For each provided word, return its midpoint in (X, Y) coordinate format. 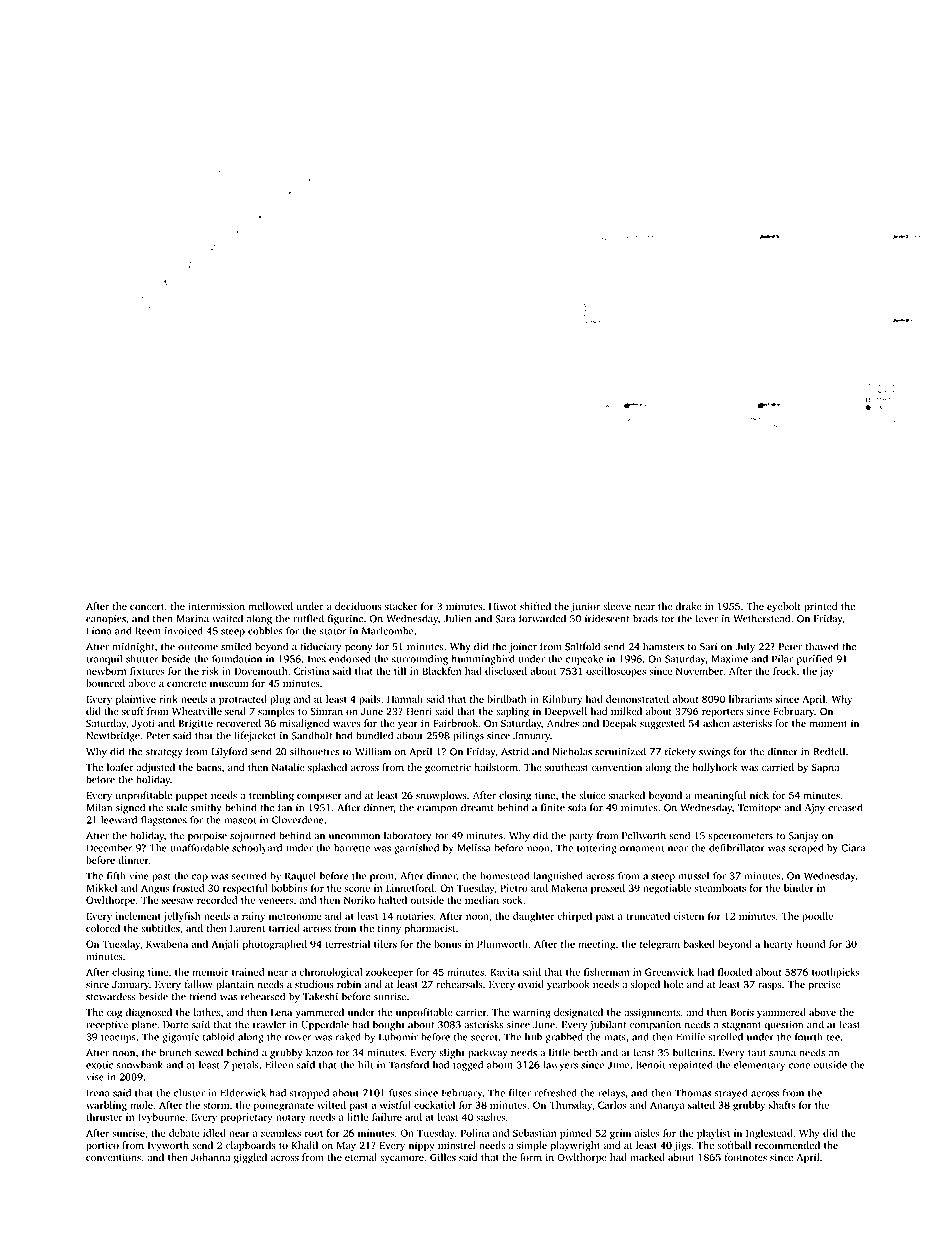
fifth (116, 875)
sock (512, 900)
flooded (735, 972)
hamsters (663, 646)
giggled (250, 1158)
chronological (331, 973)
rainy (253, 917)
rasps (770, 986)
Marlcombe (387, 631)
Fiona (99, 631)
